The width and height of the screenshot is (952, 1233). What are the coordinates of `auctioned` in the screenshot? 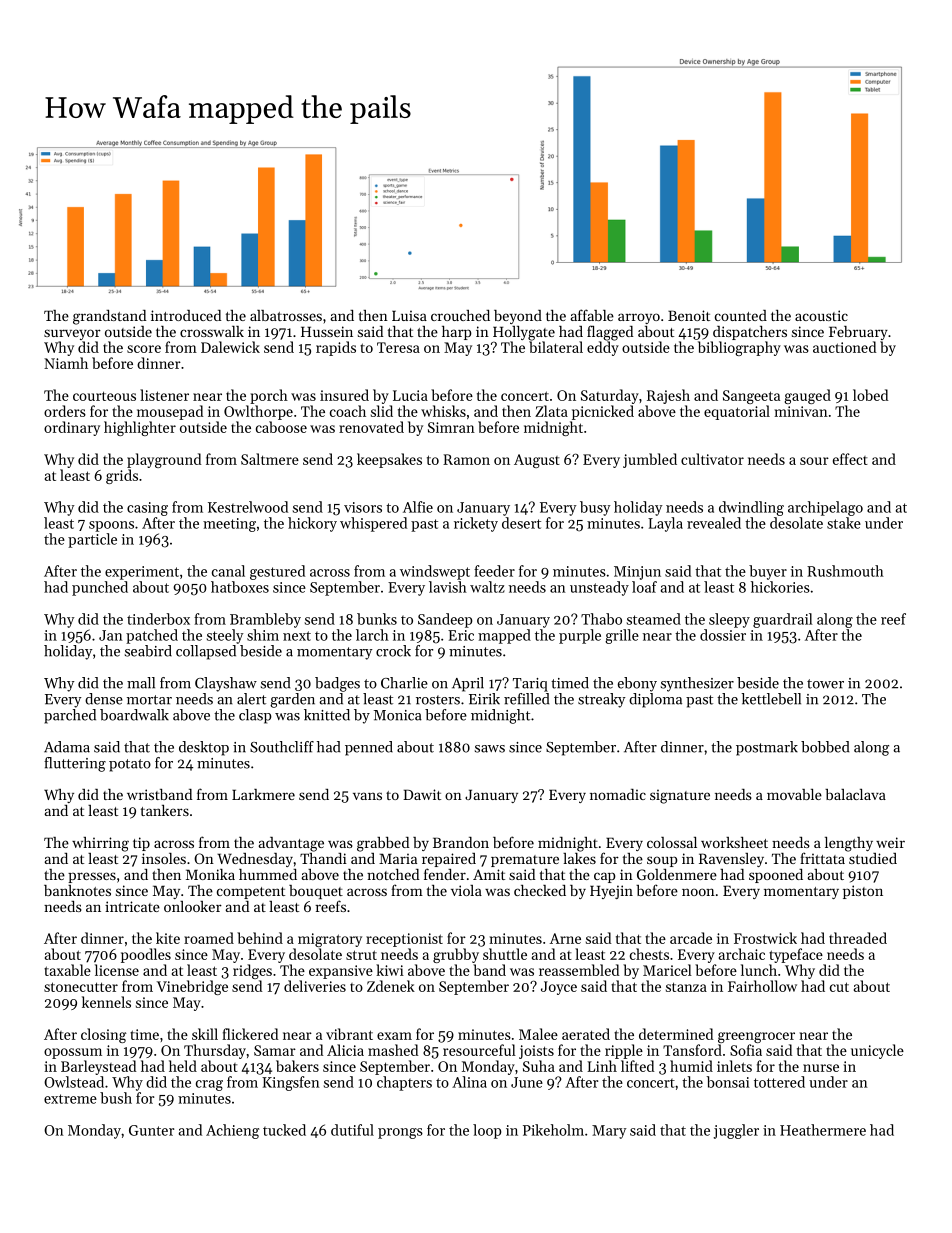 It's located at (844, 347).
